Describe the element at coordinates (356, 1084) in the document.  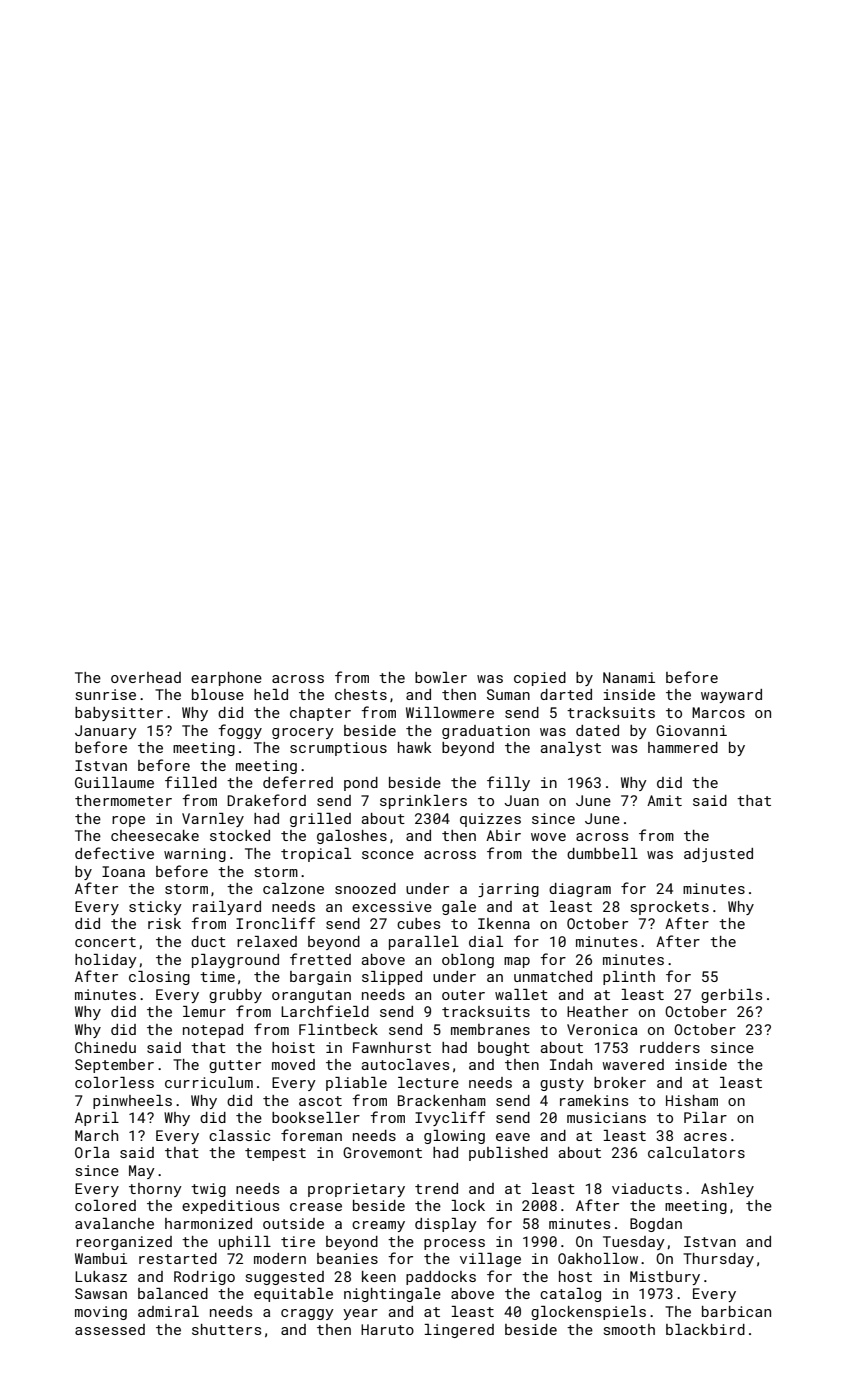
I see `pliable` at that location.
